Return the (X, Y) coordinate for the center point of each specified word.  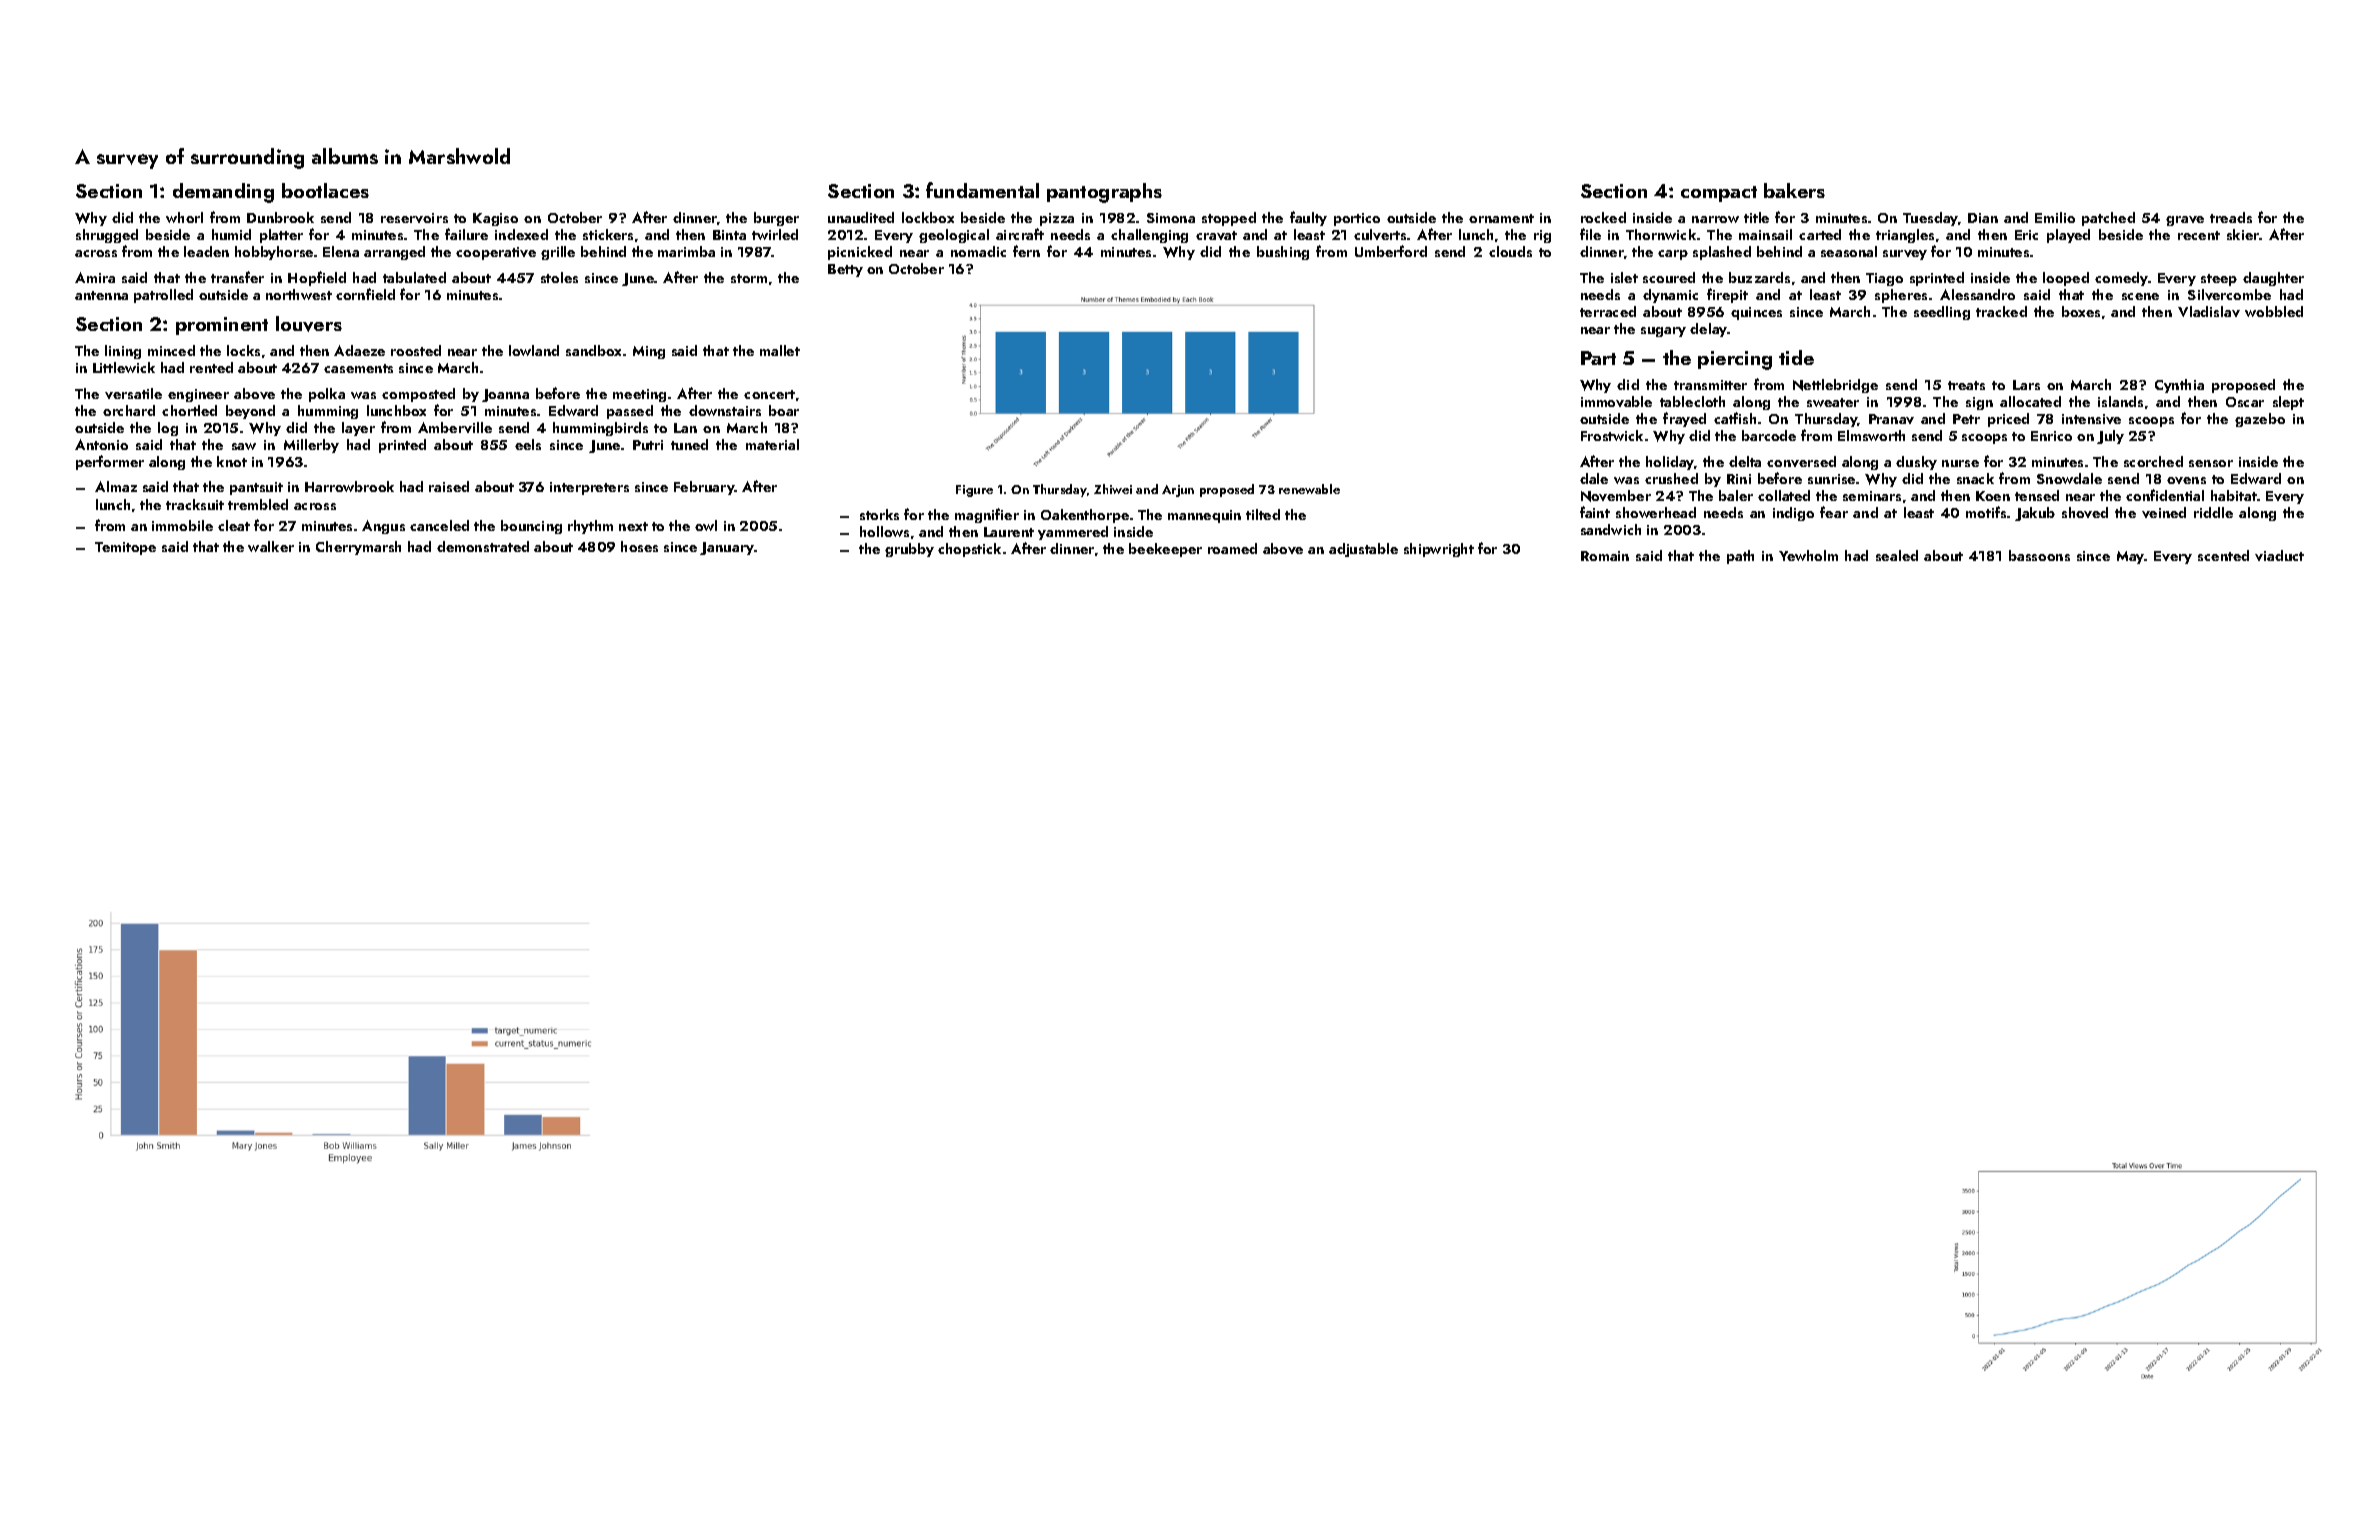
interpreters (589, 488)
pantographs (1104, 193)
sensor (2211, 463)
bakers (1794, 190)
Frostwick (1612, 435)
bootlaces (325, 190)
